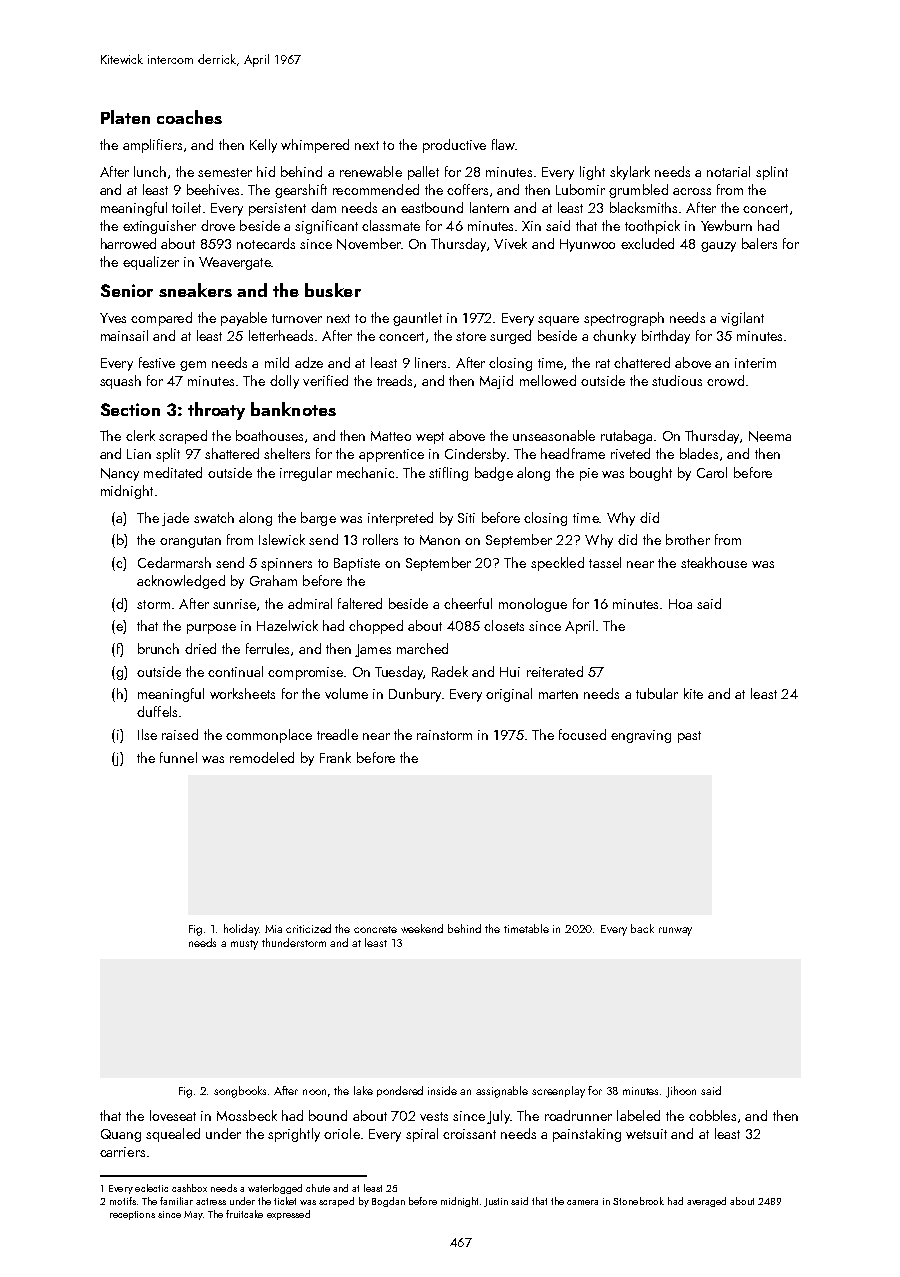 The width and height of the screenshot is (900, 1277). Describe the element at coordinates (689, 737) in the screenshot. I see `past` at that location.
